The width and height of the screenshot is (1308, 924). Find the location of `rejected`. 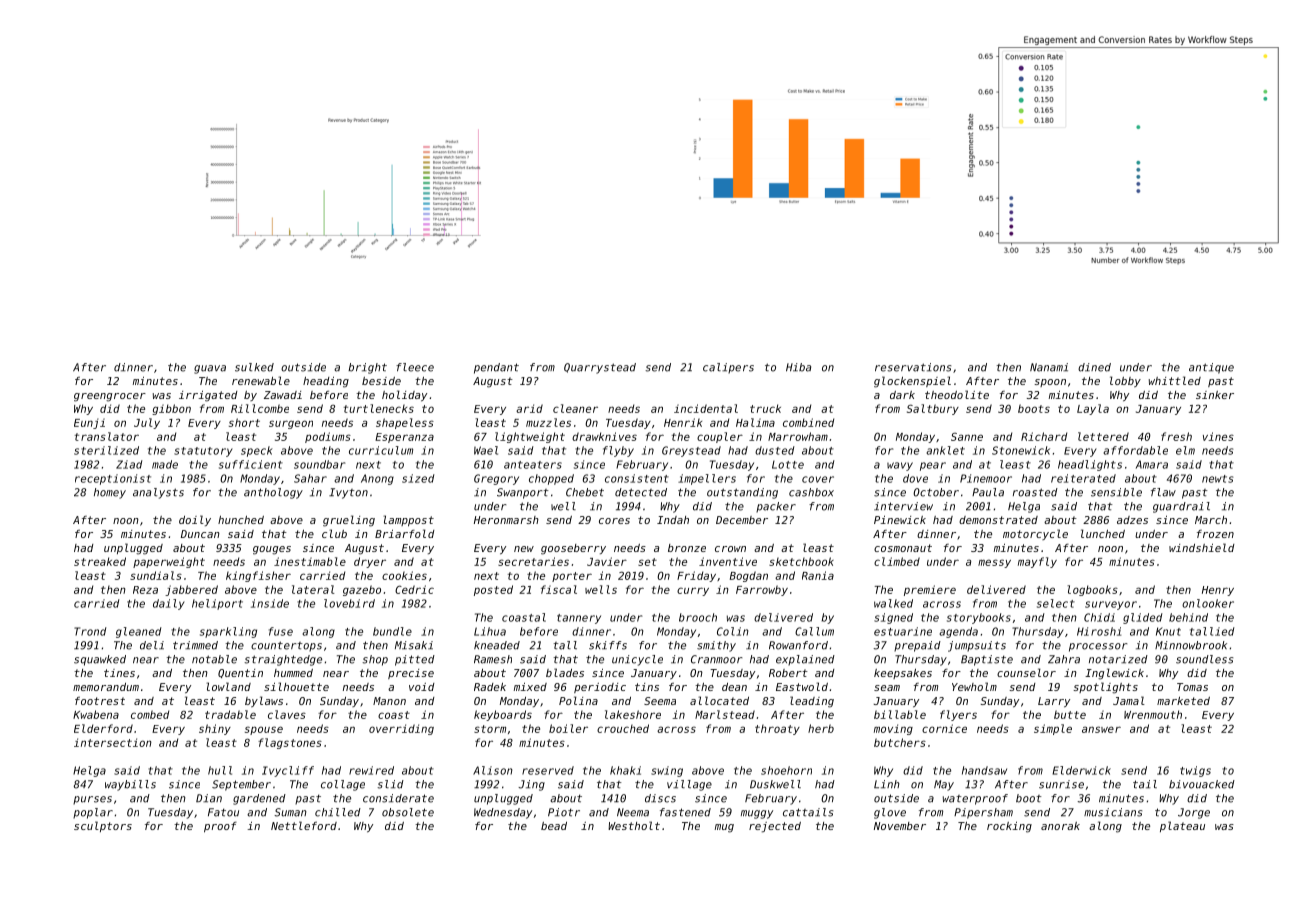

rejected is located at coordinates (775, 827).
